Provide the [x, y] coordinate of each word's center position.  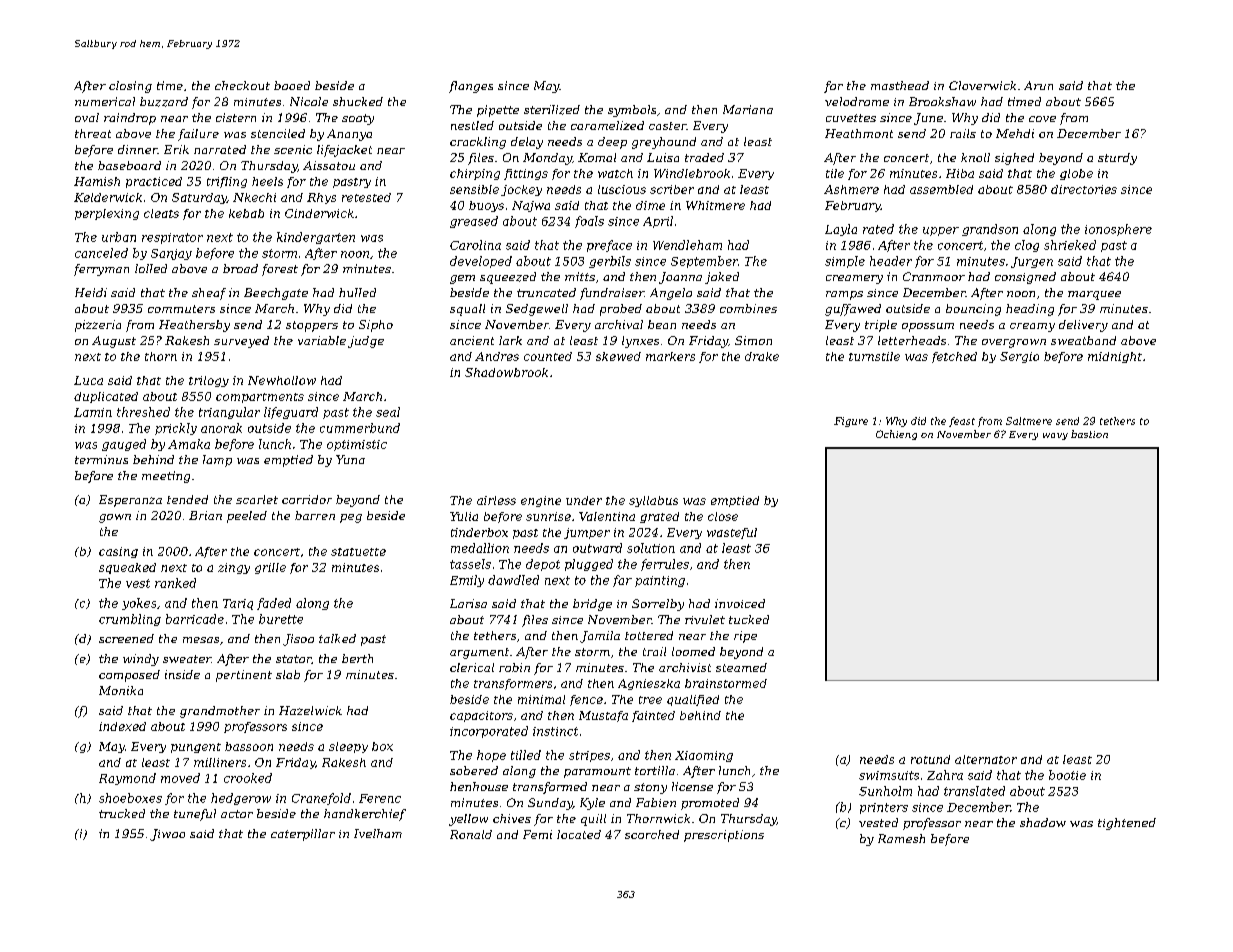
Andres [497, 356]
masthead [900, 85]
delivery [1083, 326]
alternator [986, 759]
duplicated [106, 397]
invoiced [740, 603]
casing [118, 552]
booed [292, 85]
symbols [632, 111]
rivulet [705, 619]
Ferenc [380, 798]
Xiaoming [704, 756]
